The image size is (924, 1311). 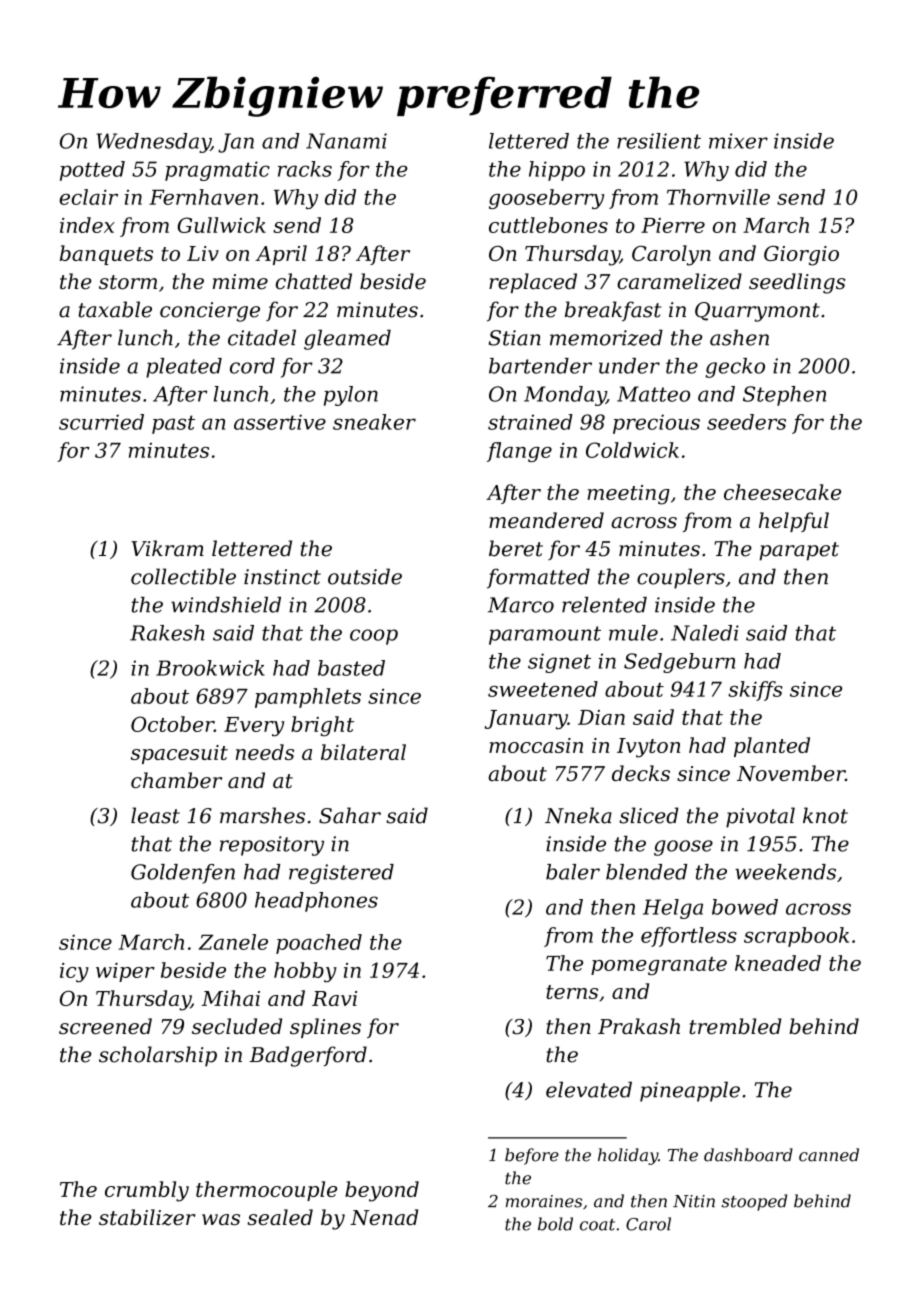 I want to click on seeders, so click(x=746, y=422).
